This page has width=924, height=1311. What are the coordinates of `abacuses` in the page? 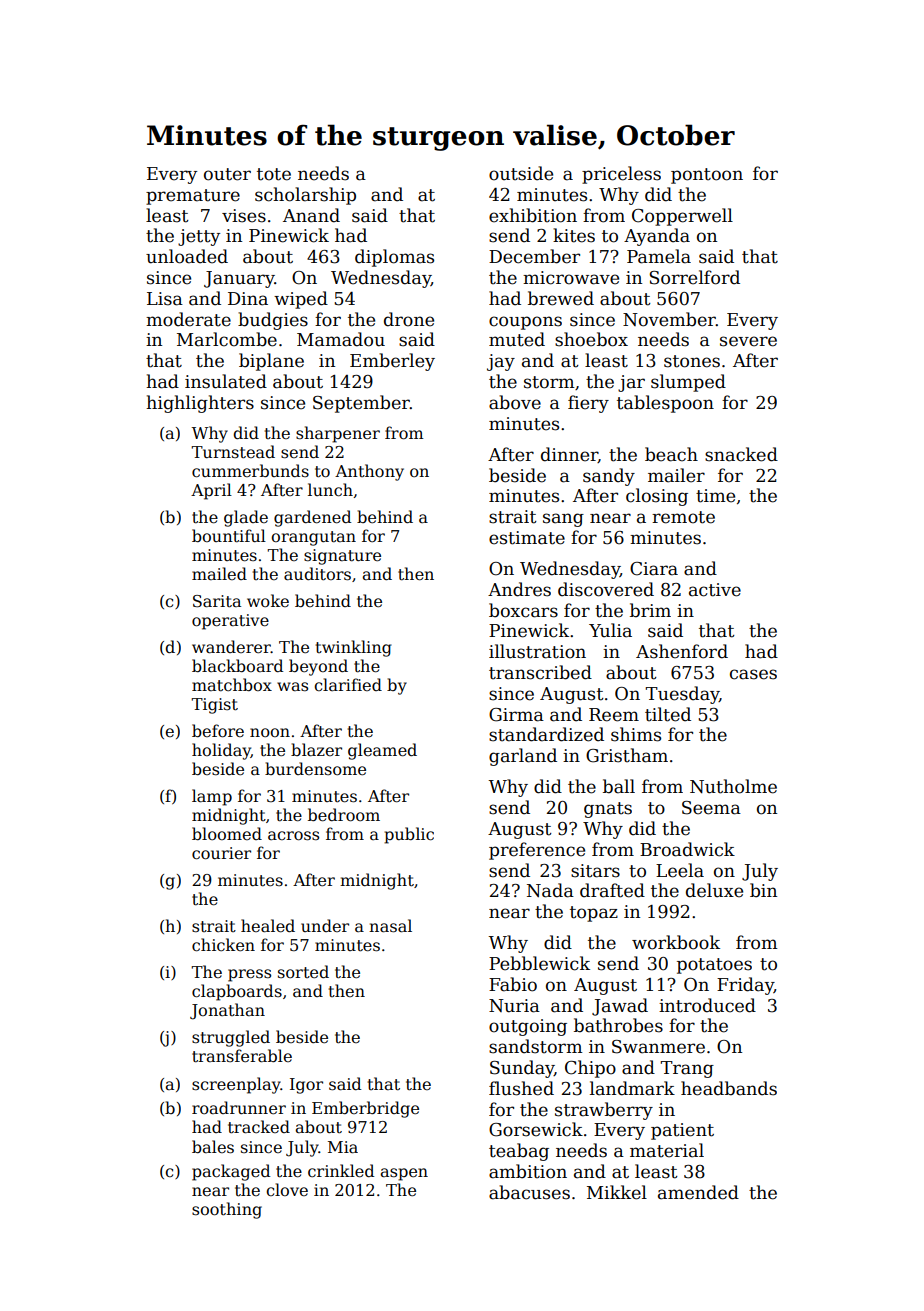 It's located at (529, 1192).
